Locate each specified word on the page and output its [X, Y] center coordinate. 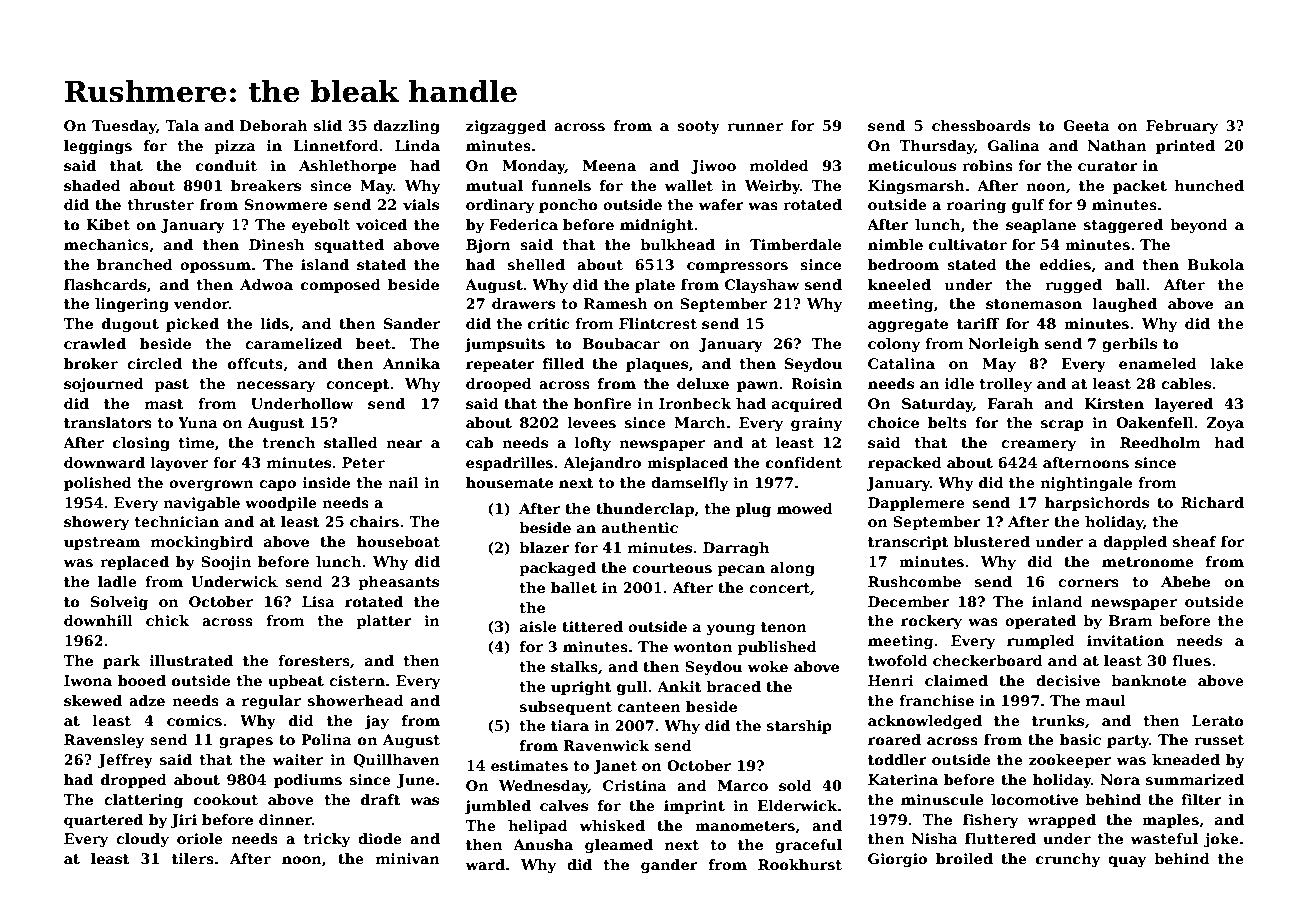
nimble [895, 244]
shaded [92, 185]
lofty [593, 444]
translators [108, 422]
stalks [574, 666]
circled [154, 363]
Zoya [1225, 424]
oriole [200, 838]
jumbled [497, 807]
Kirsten [1114, 403]
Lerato [1218, 720]
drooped [499, 385]
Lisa [318, 601]
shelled [536, 264]
